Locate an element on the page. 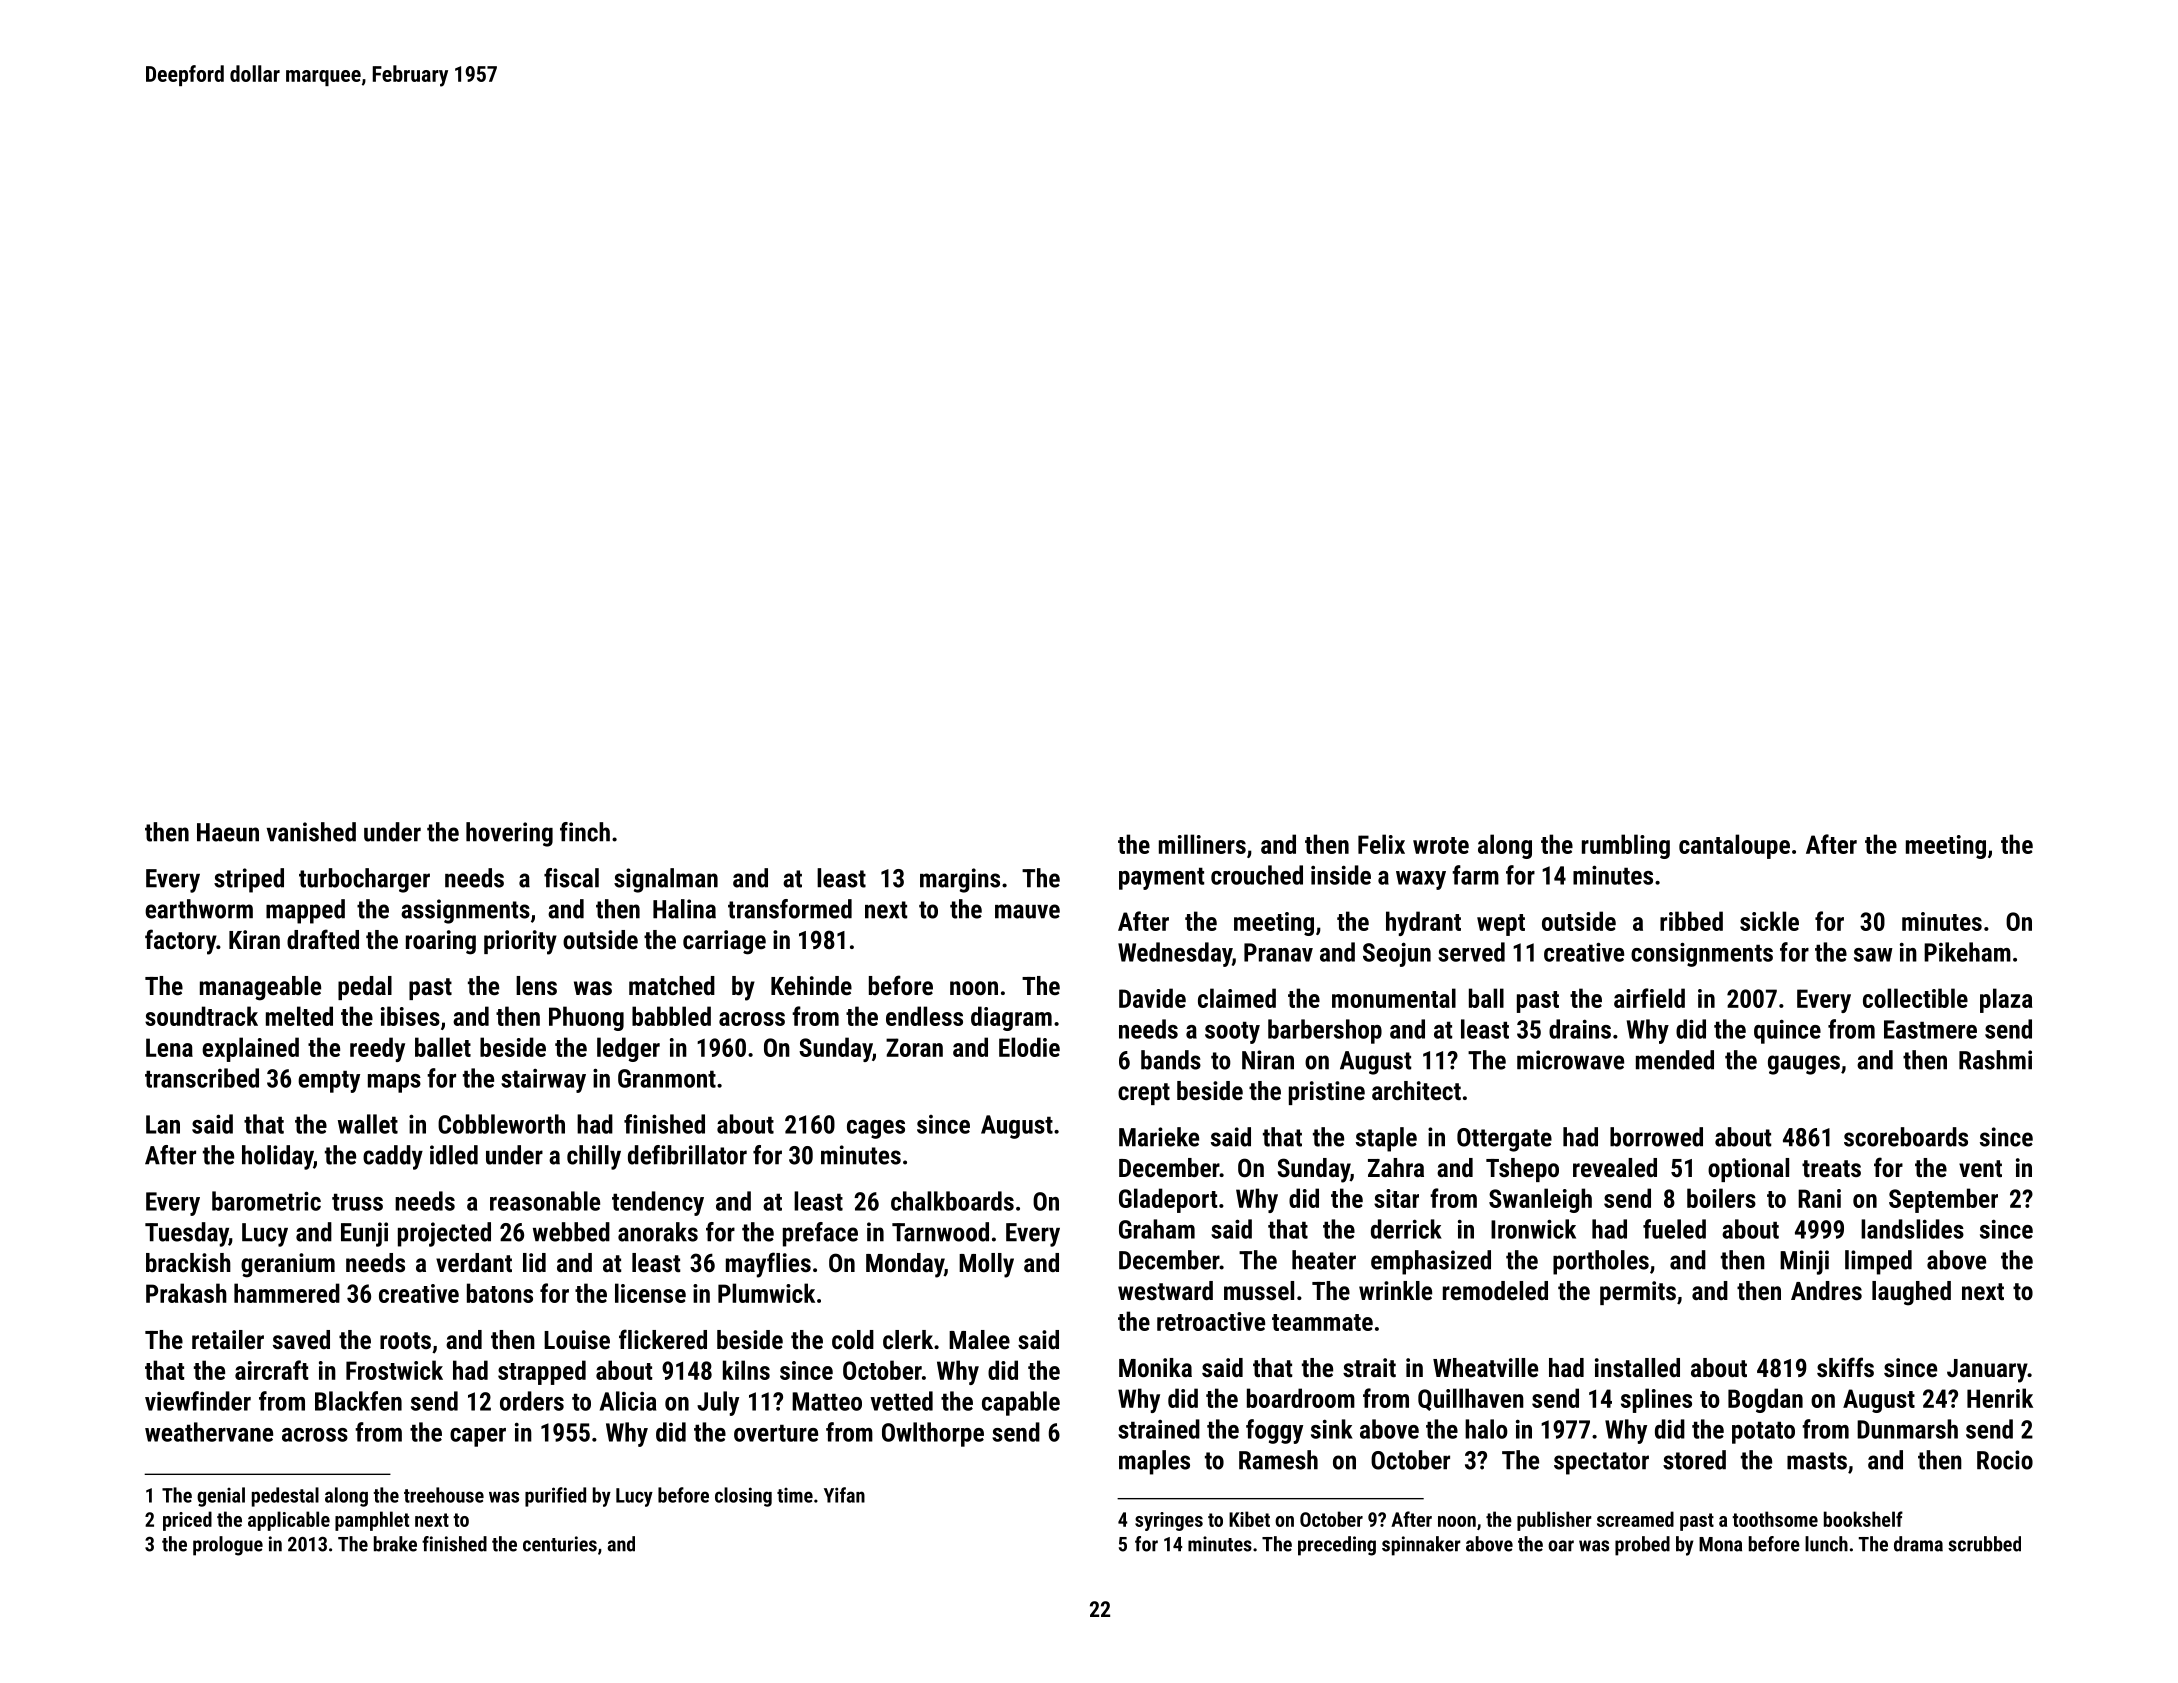  scoreboards is located at coordinates (1906, 1137).
